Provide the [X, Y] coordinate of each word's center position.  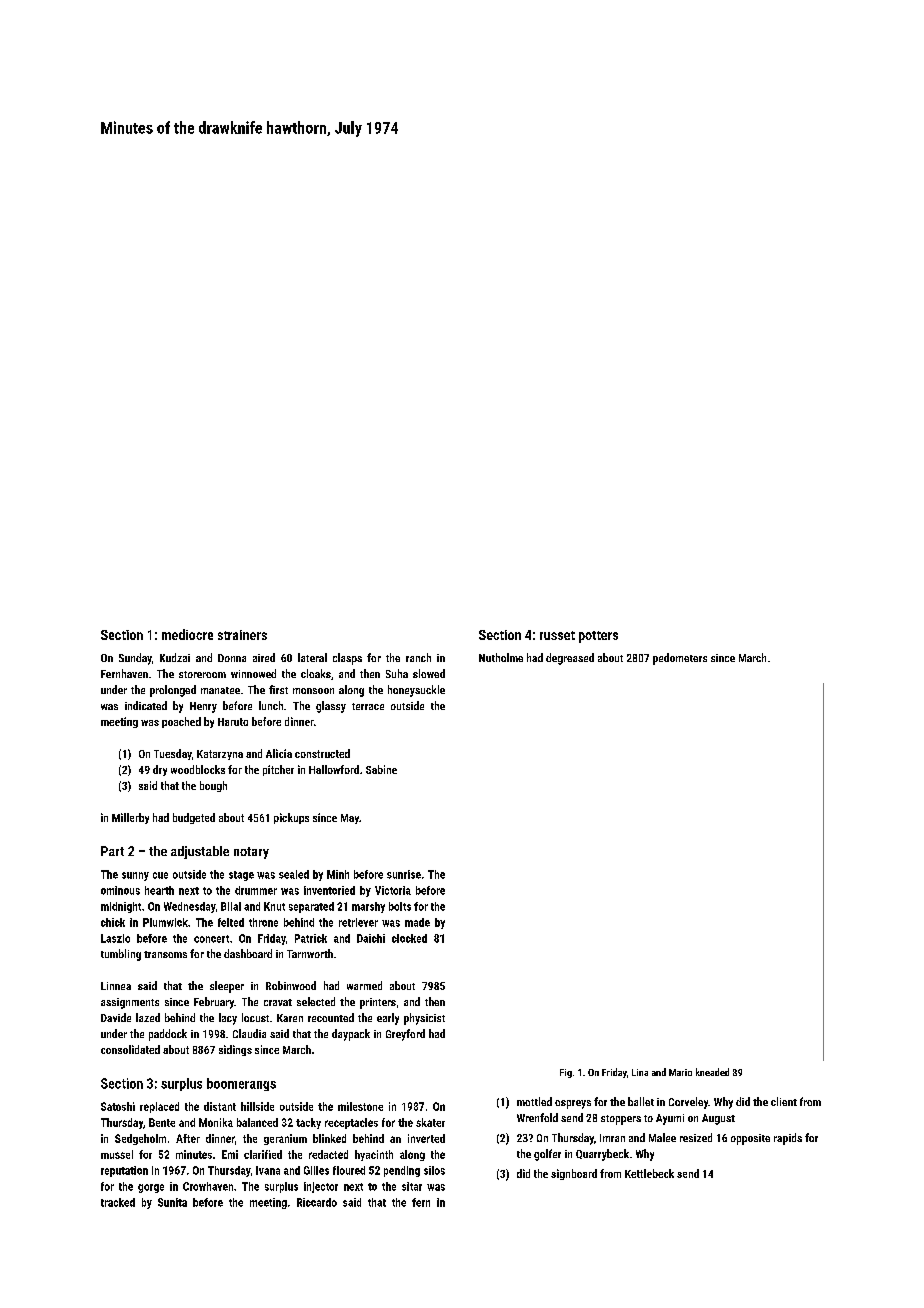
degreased [570, 659]
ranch [418, 657]
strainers [242, 635]
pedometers [680, 659]
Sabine [381, 769]
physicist [424, 1019]
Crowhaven [208, 1186]
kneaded [712, 1072]
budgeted [194, 818]
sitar [412, 1186]
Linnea [116, 986]
